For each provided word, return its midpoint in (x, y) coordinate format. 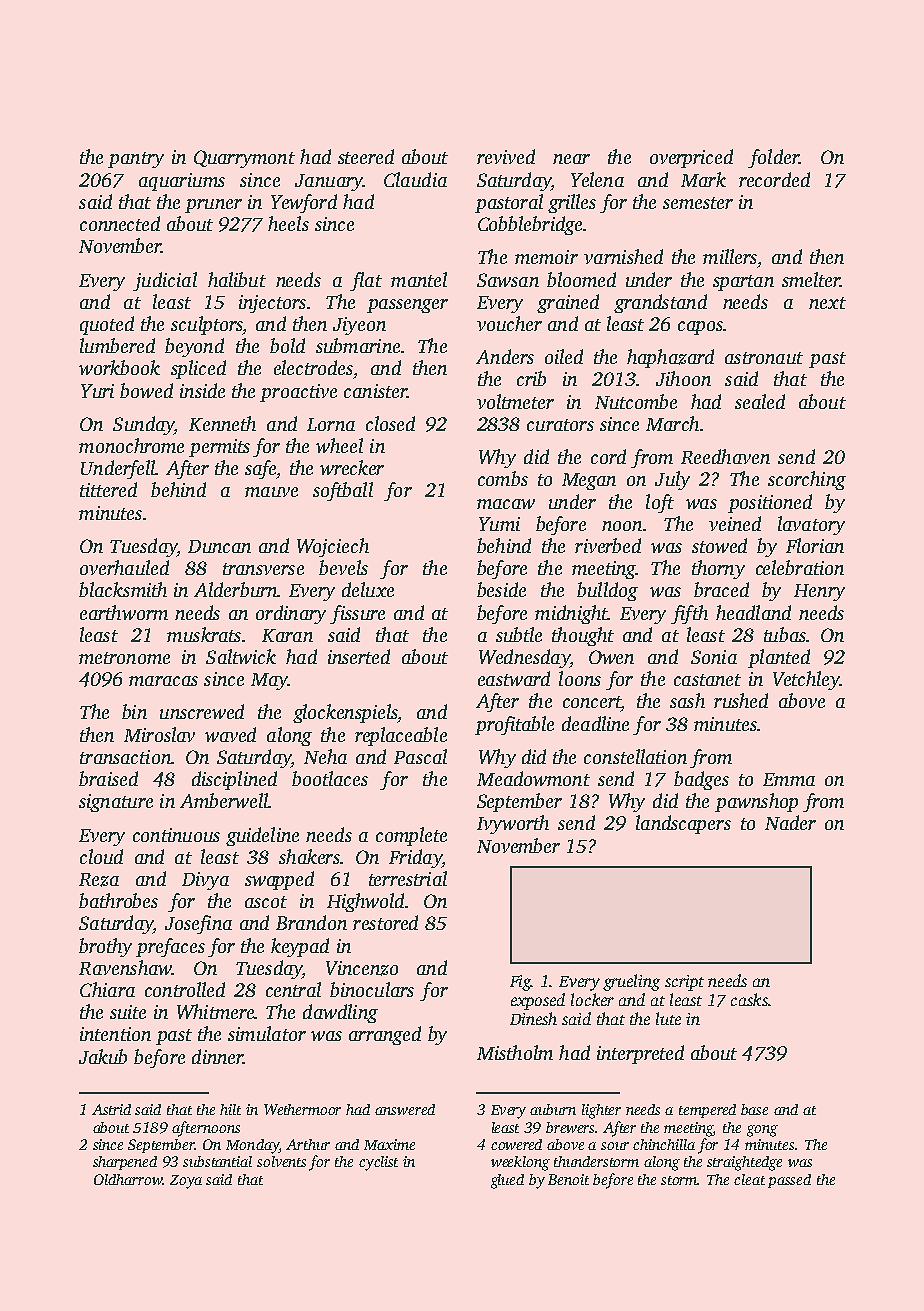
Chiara (107, 989)
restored (385, 922)
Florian (815, 545)
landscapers (683, 824)
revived (506, 156)
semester (698, 203)
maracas (163, 681)
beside (501, 589)
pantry (136, 160)
